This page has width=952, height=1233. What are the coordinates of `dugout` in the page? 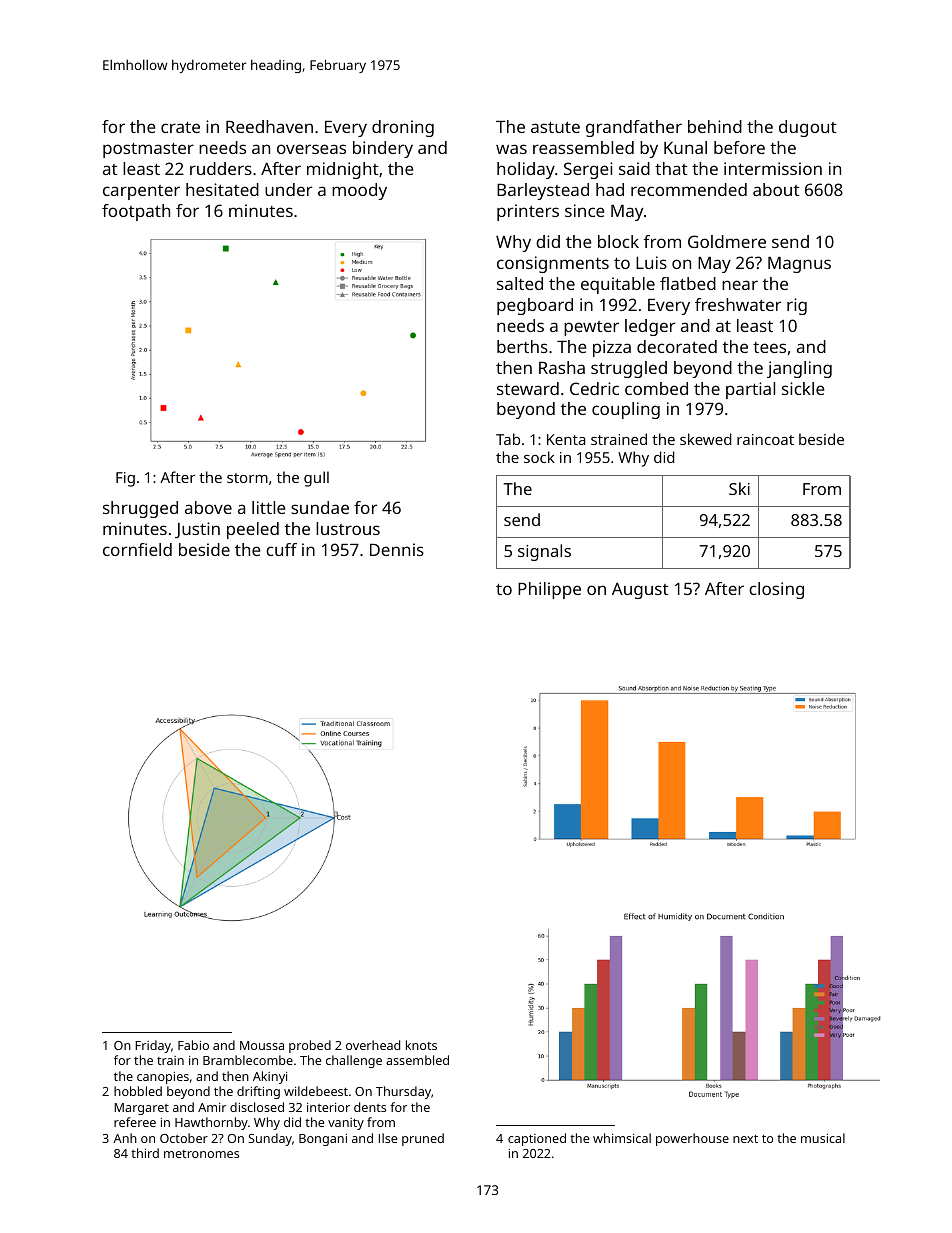 It's located at (808, 128).
